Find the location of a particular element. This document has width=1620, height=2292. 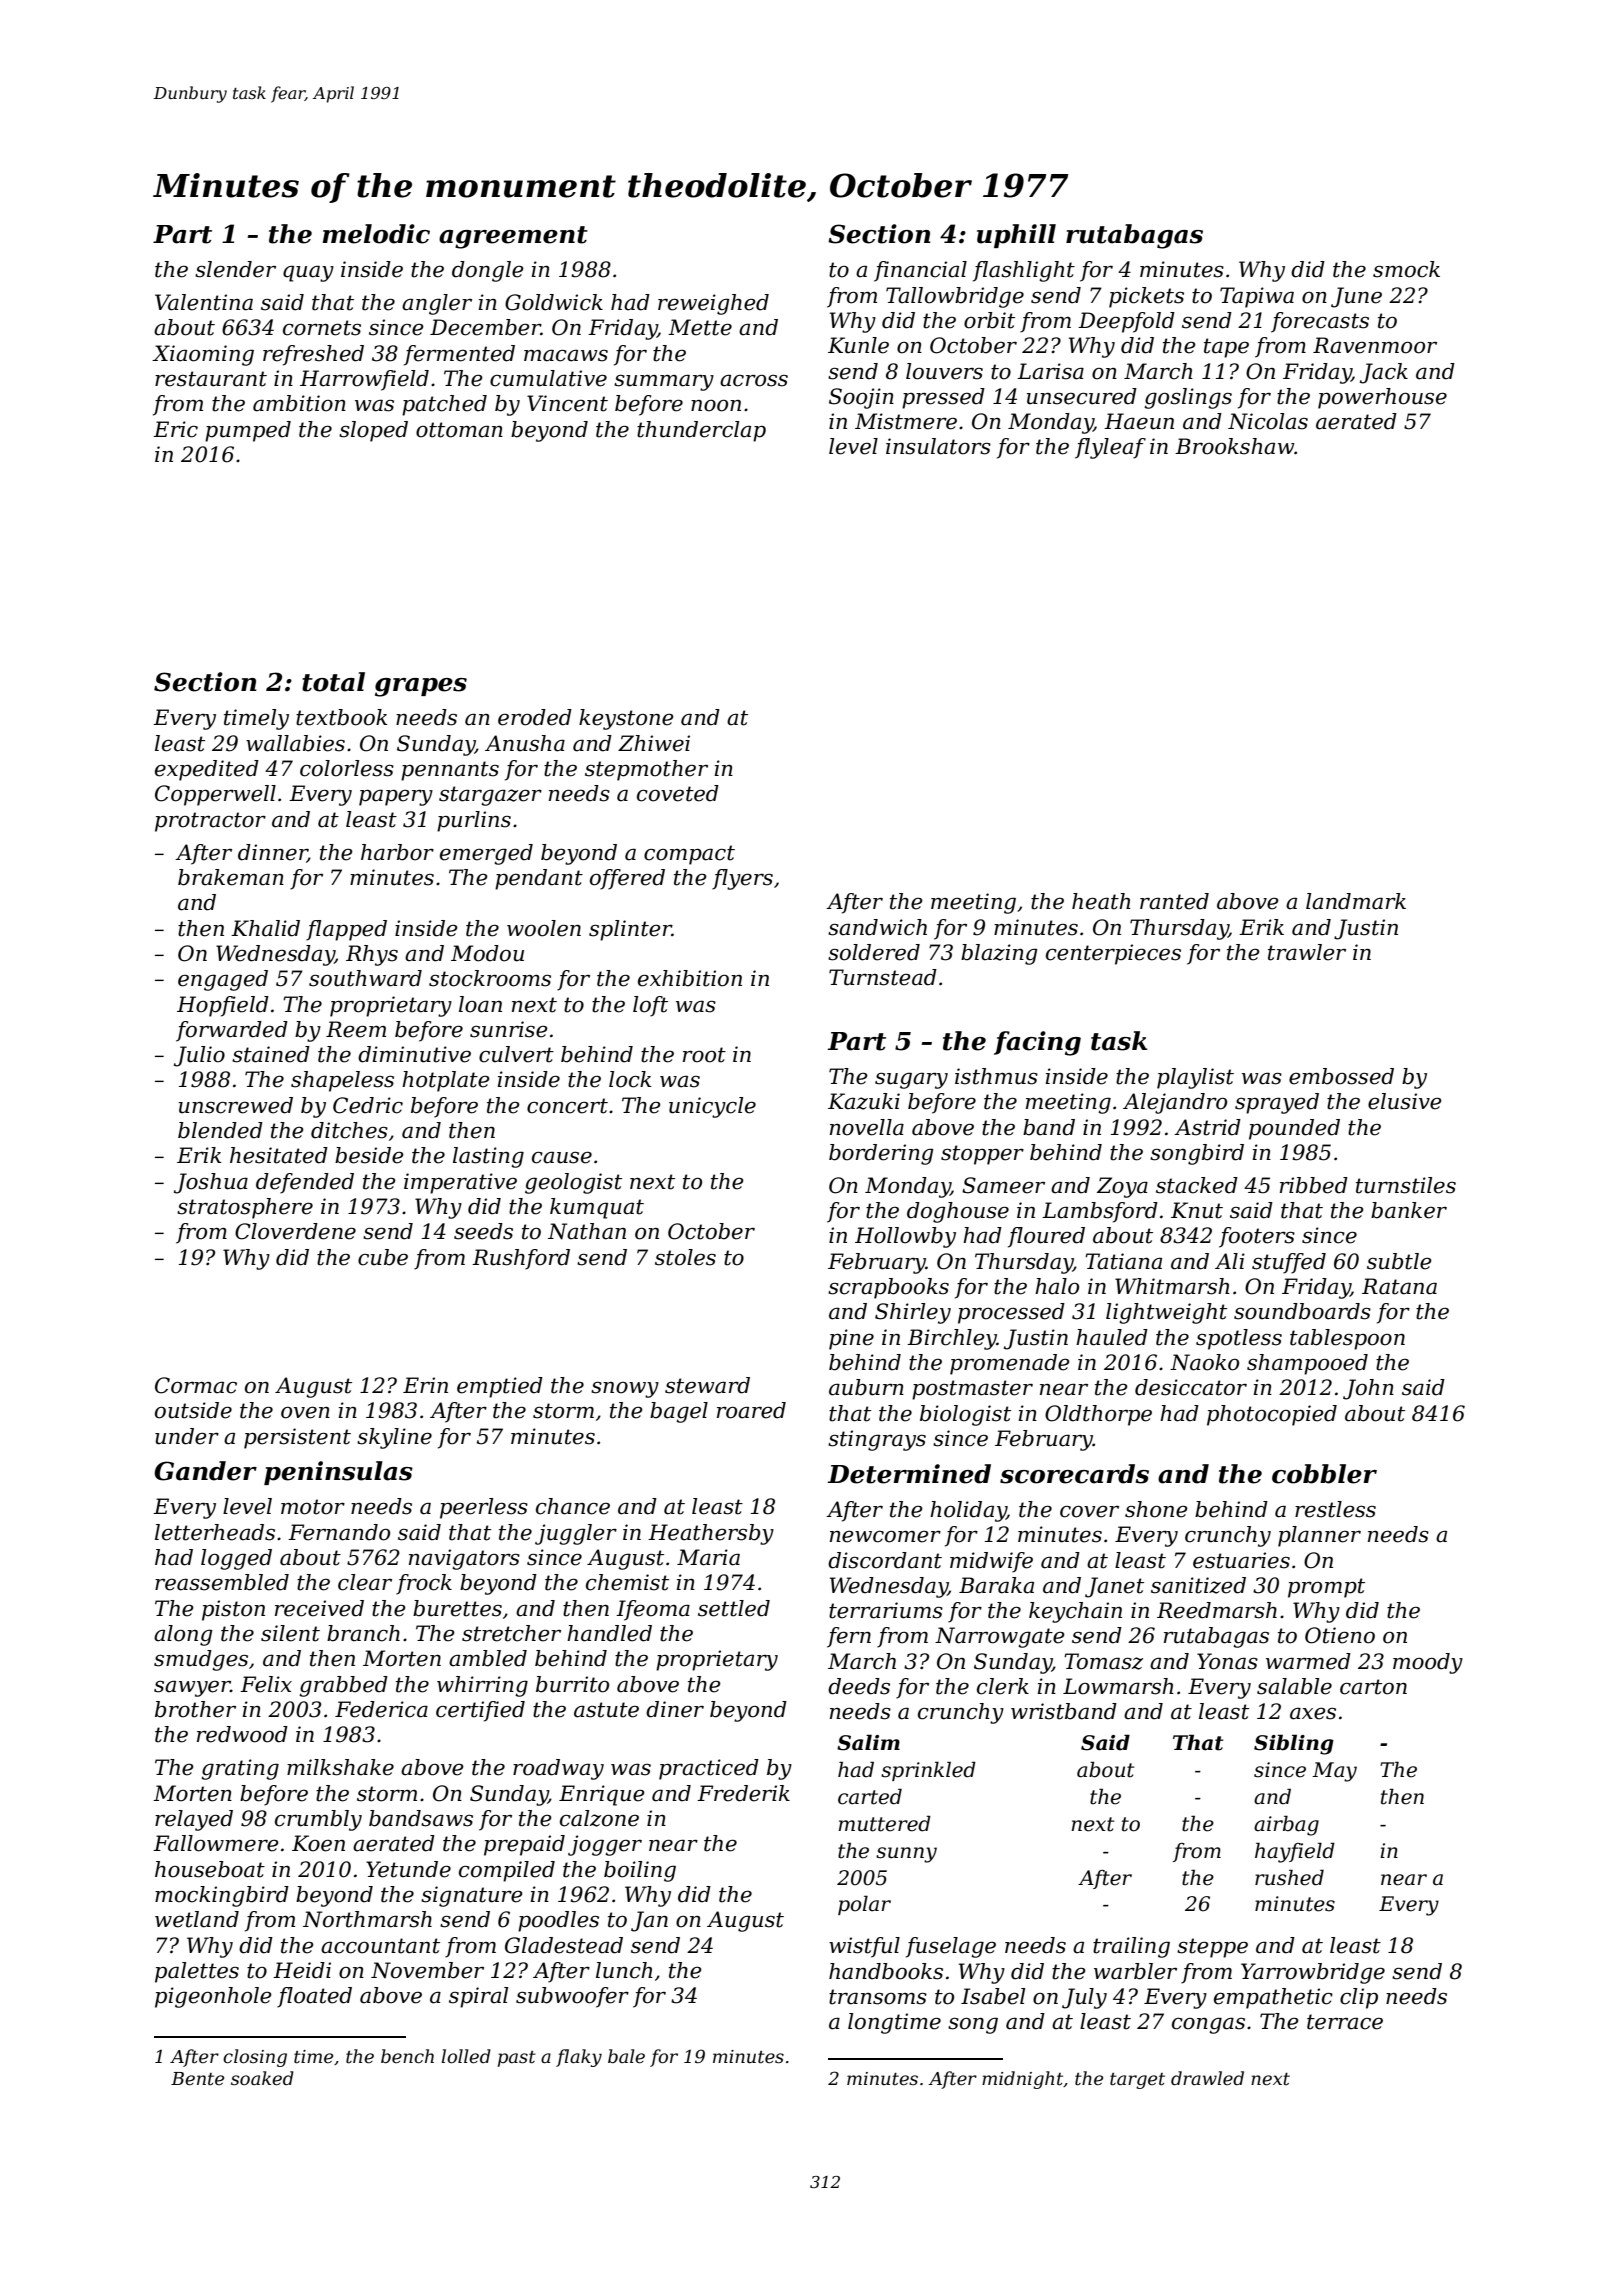

Bente is located at coordinates (197, 2079).
